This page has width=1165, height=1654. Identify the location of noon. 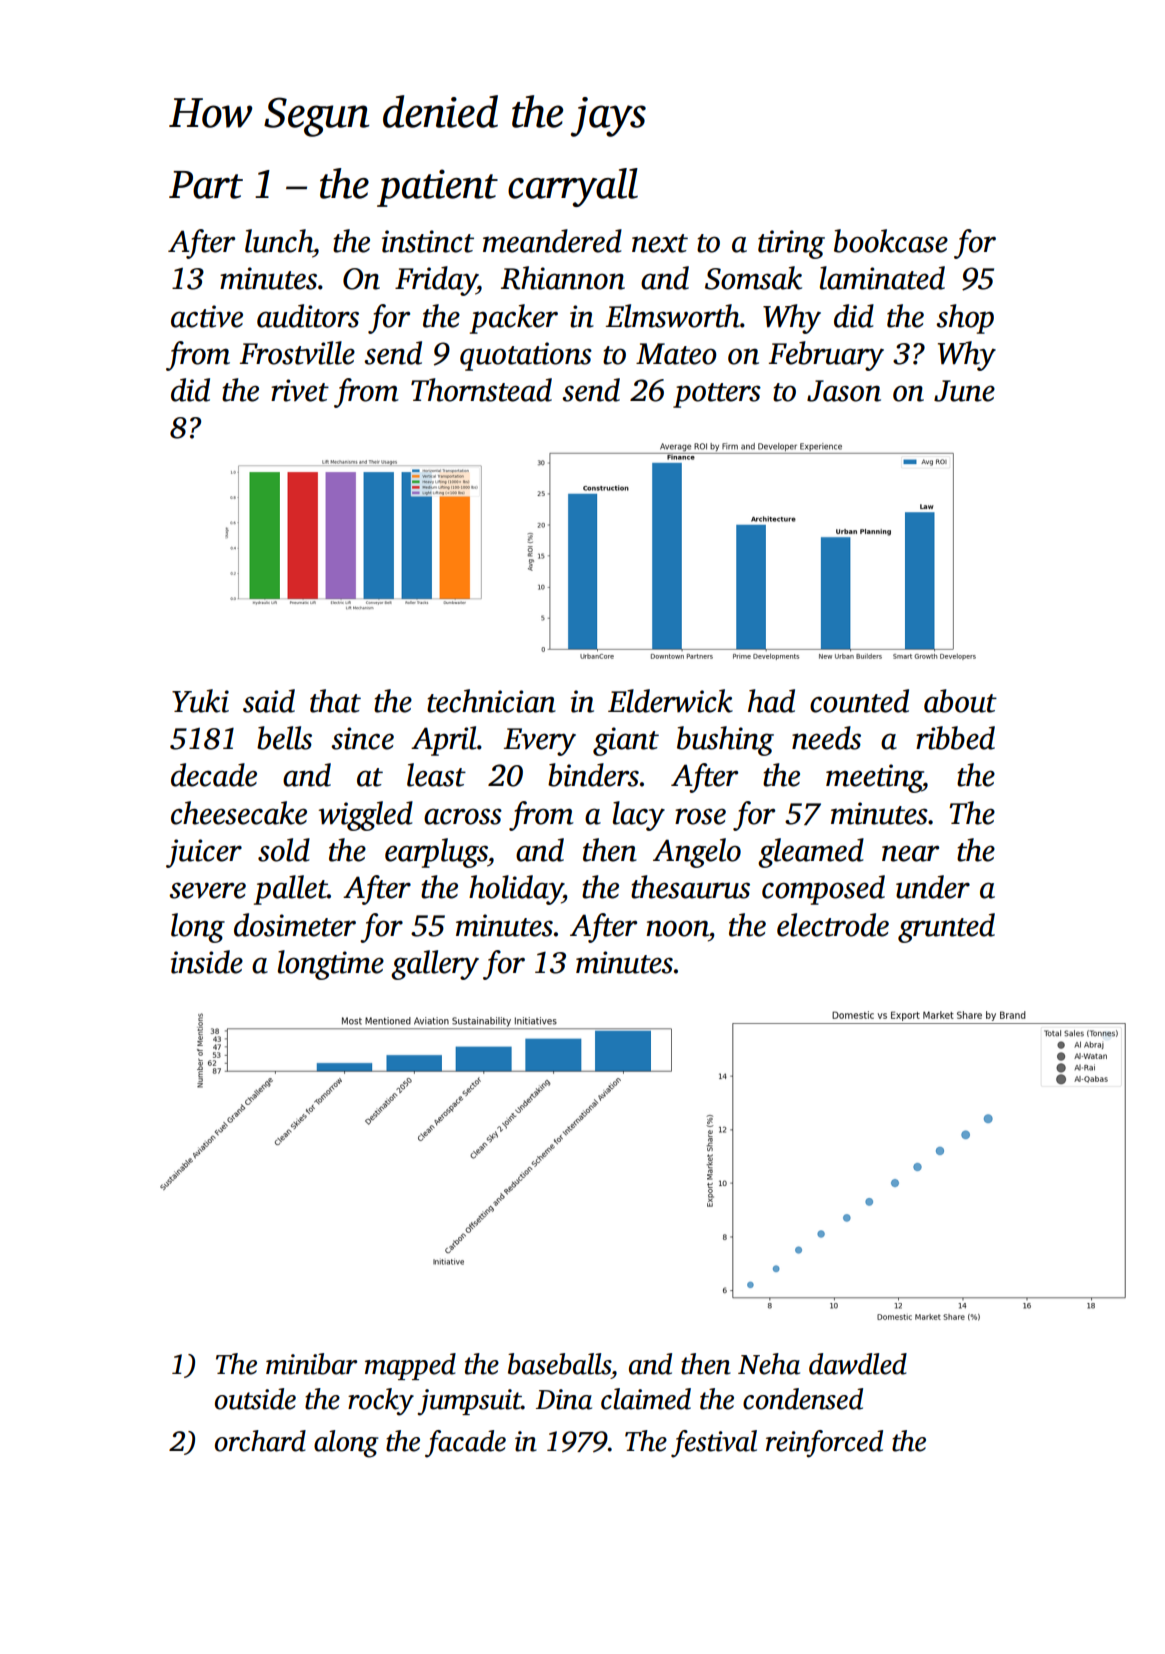
(677, 928).
